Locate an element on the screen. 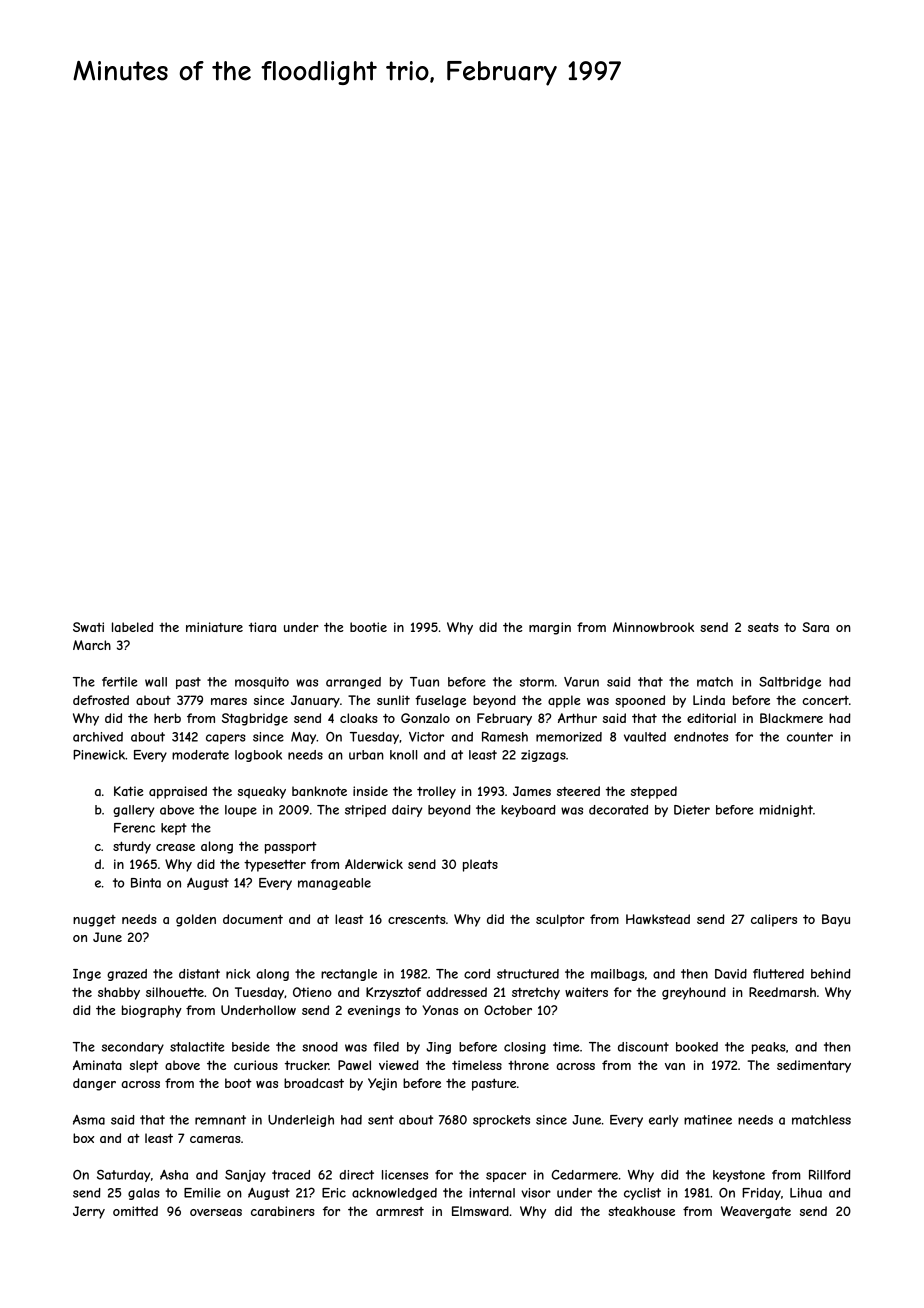 The image size is (924, 1308). silhouette is located at coordinates (175, 992).
